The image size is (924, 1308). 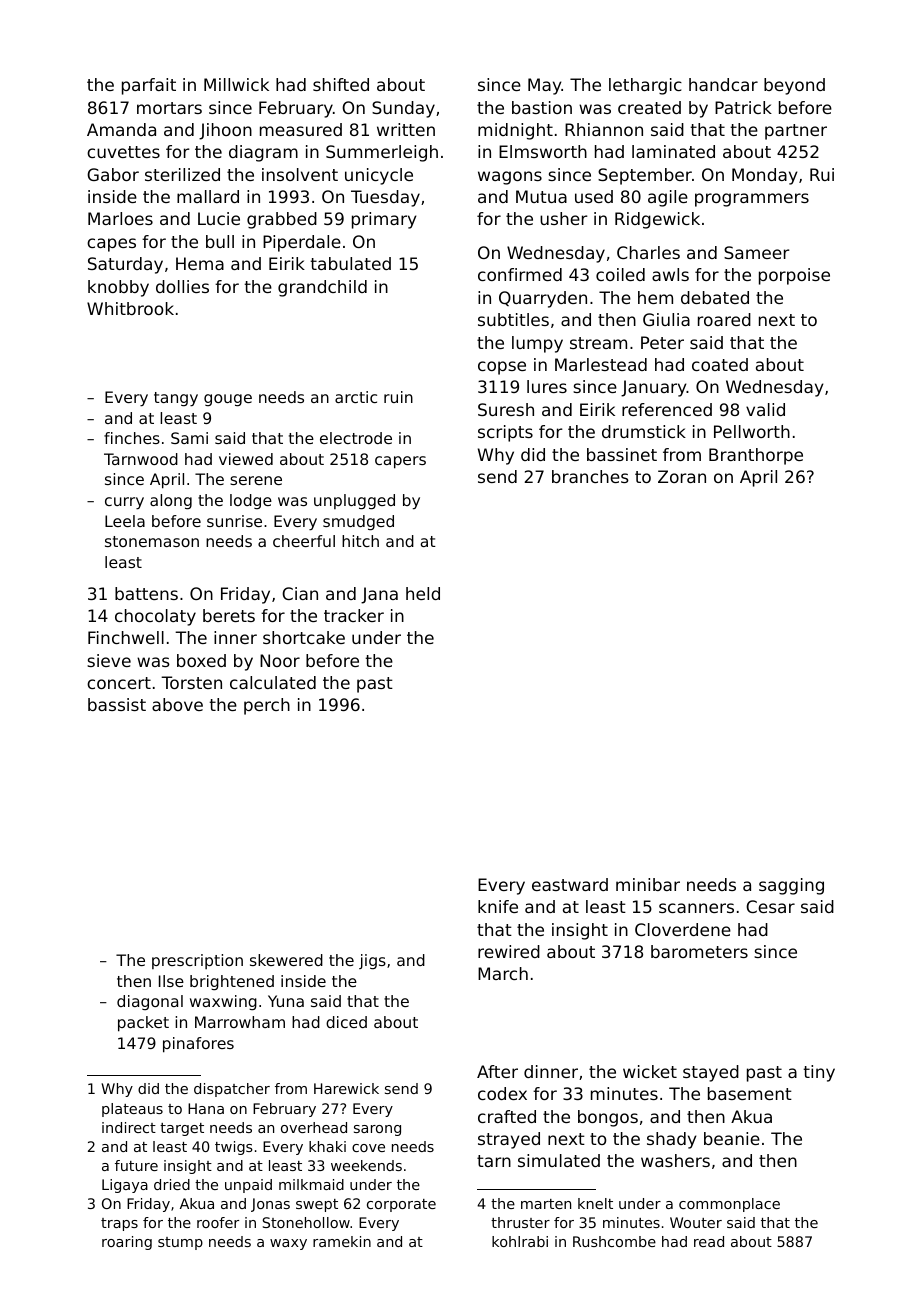 What do you see at coordinates (182, 1129) in the image?
I see `target` at bounding box center [182, 1129].
